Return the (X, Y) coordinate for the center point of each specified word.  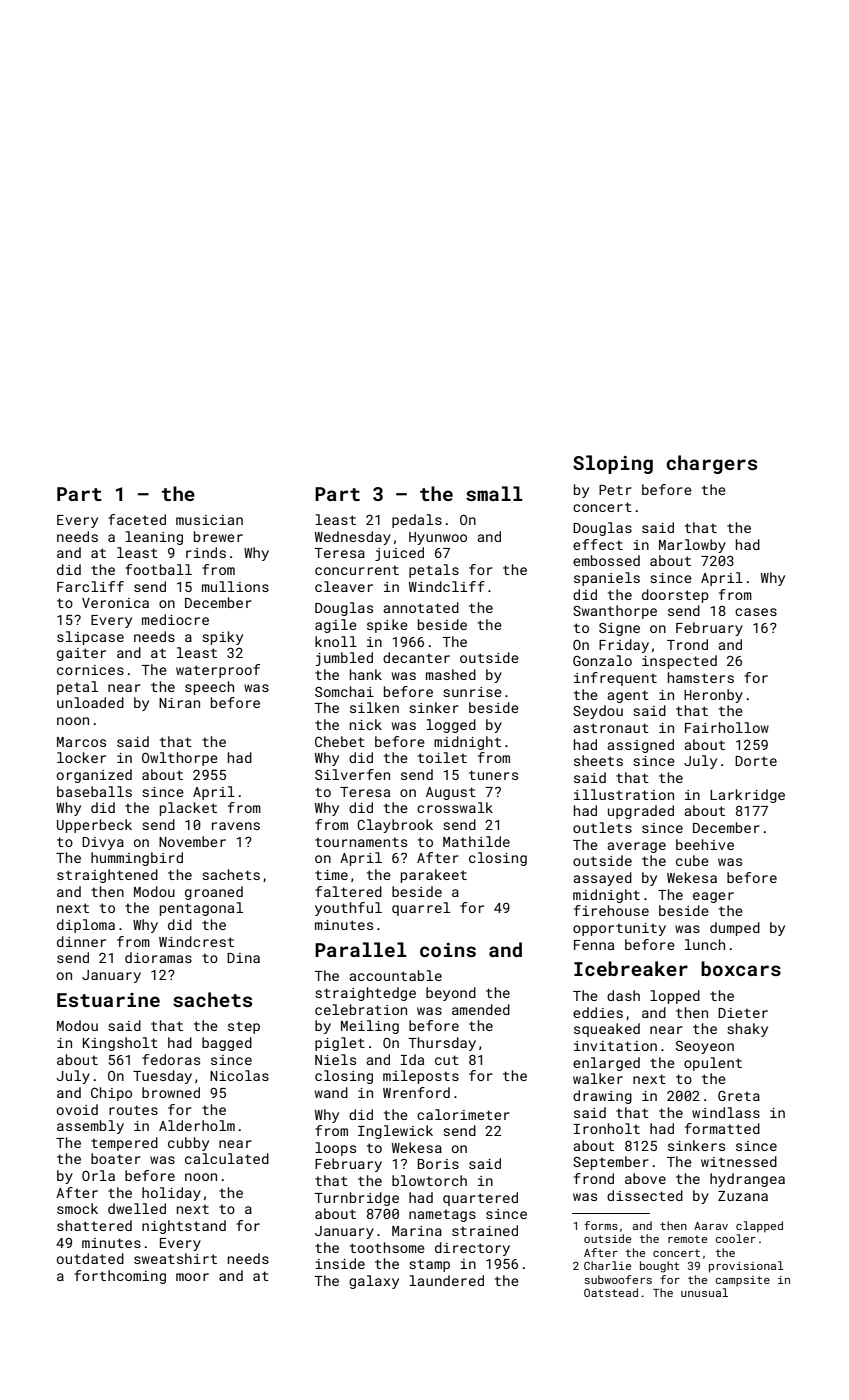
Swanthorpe (615, 612)
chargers (711, 464)
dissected (645, 1195)
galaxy (374, 1282)
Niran (179, 703)
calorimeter (463, 1114)
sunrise (472, 692)
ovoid (77, 1109)
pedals (417, 521)
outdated (90, 1258)
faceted (137, 519)
